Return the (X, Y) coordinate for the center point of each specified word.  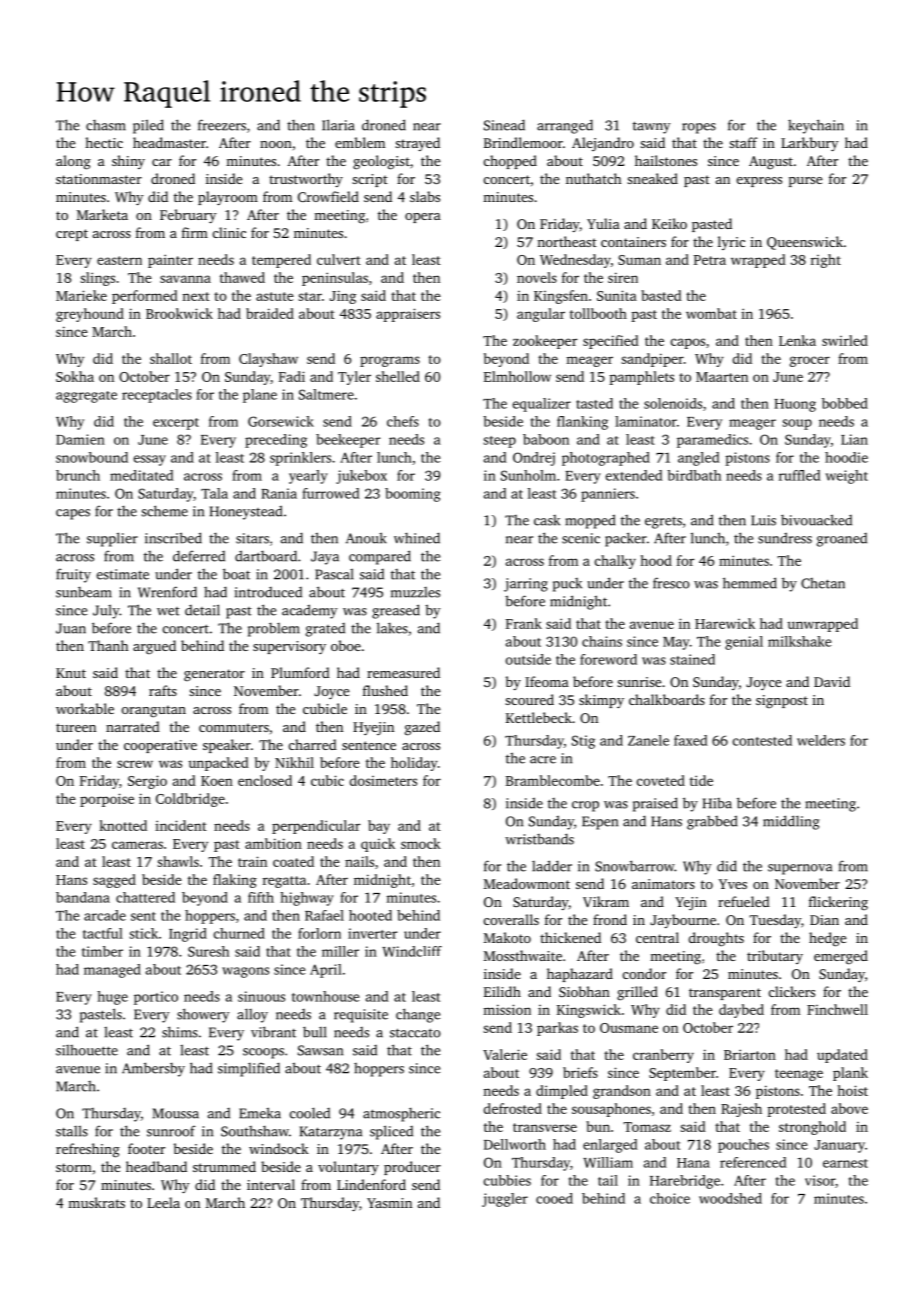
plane (260, 396)
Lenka (797, 340)
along (73, 162)
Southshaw (255, 1131)
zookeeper (545, 342)
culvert (339, 259)
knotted (123, 825)
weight (846, 477)
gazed (422, 728)
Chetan (823, 583)
